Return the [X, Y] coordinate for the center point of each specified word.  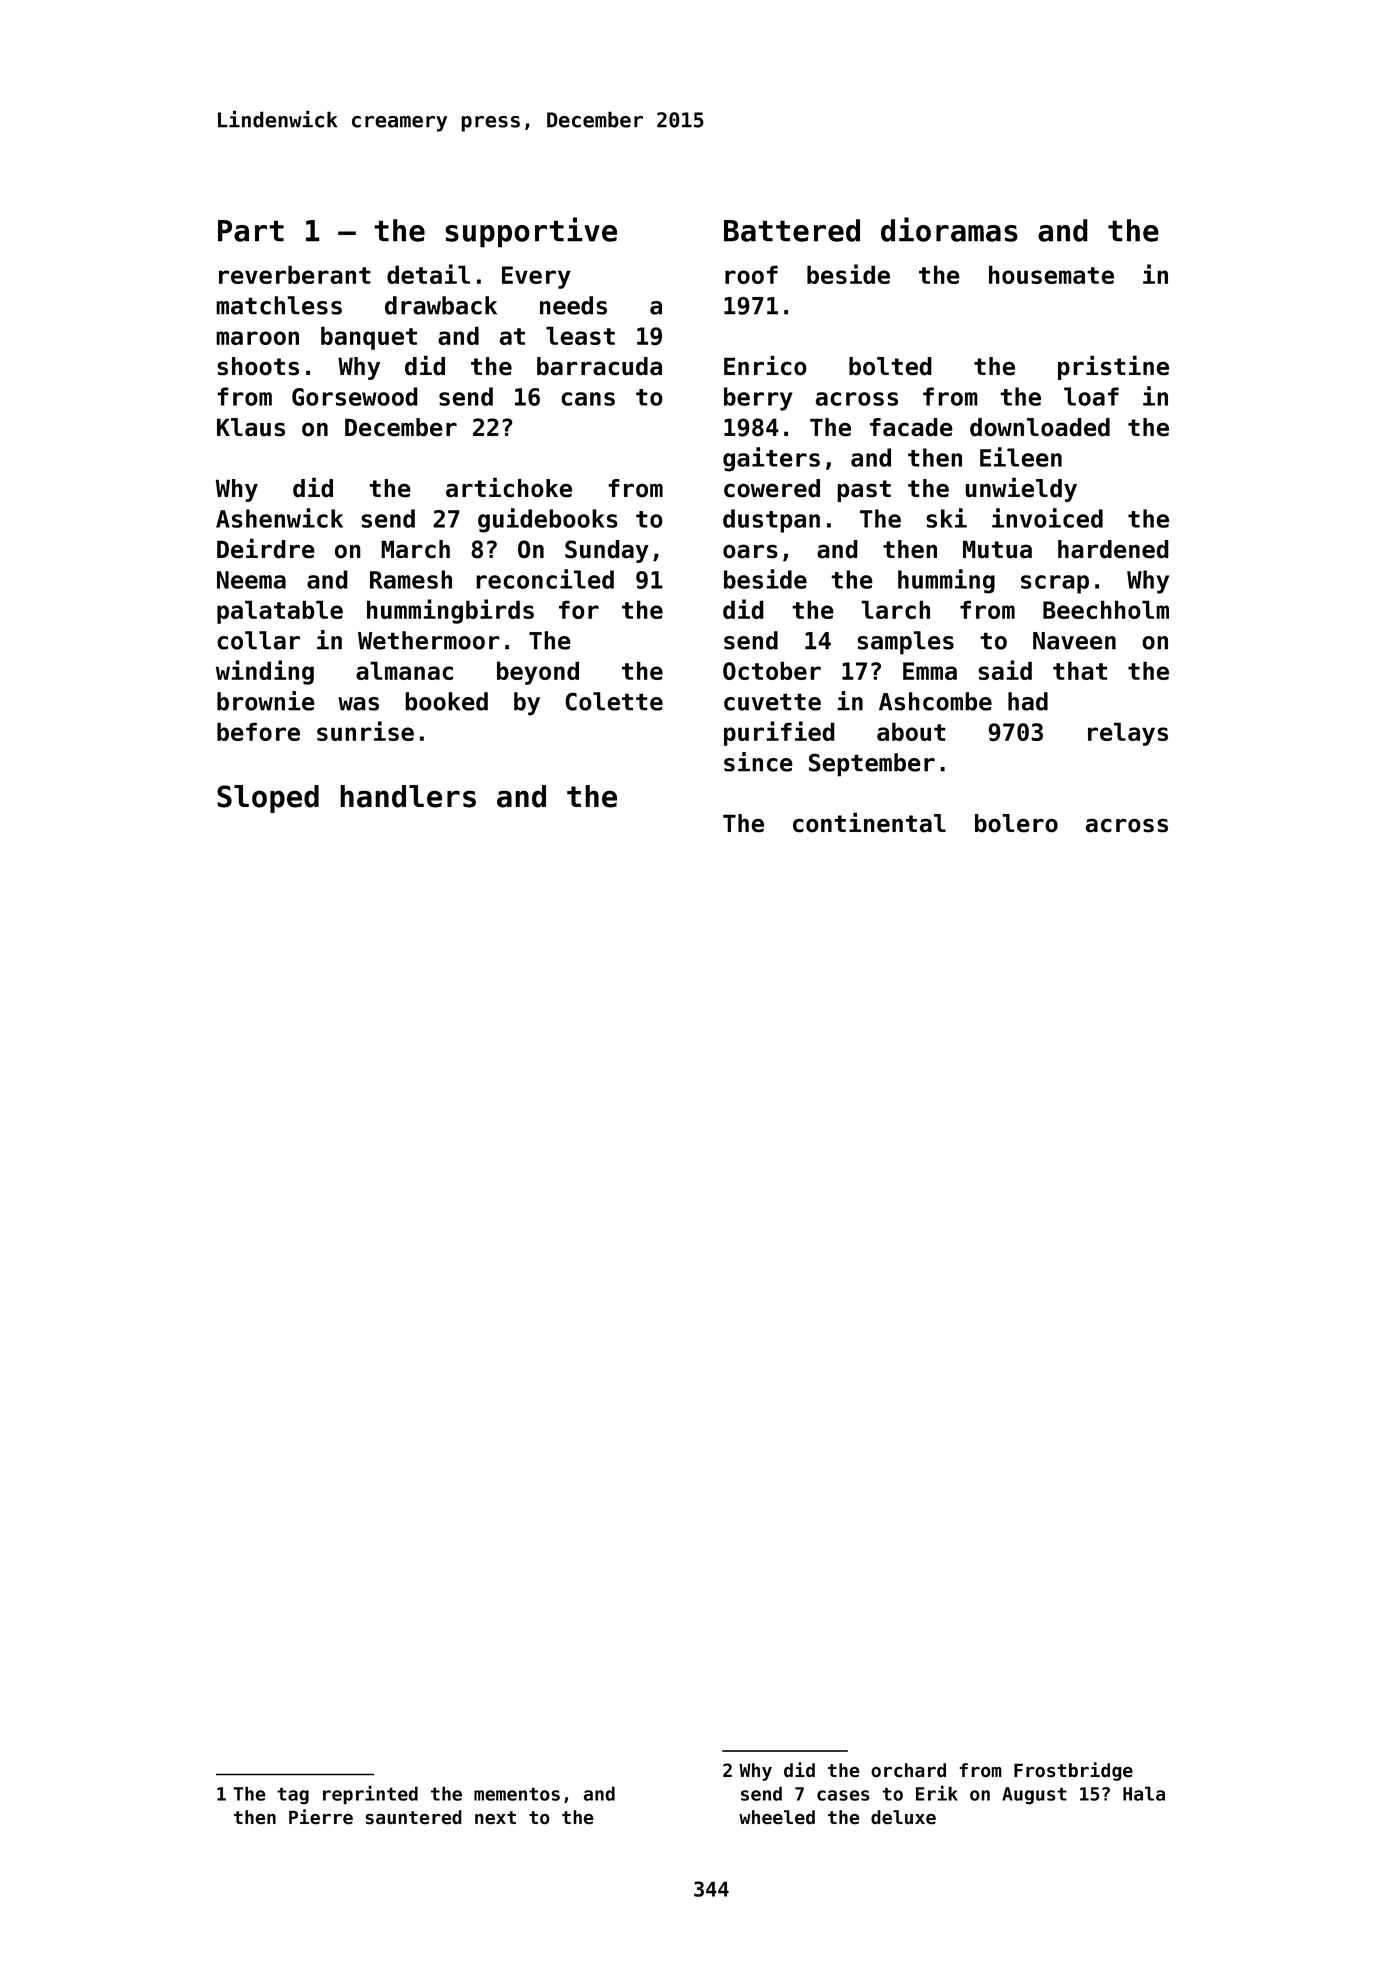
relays [1128, 734]
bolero [1016, 823]
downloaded [1040, 427]
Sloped [268, 799]
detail [428, 274]
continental [869, 822]
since [758, 762]
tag [293, 1795]
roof [751, 274]
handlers [408, 796]
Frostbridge [1073, 1771]
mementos [517, 1794]
